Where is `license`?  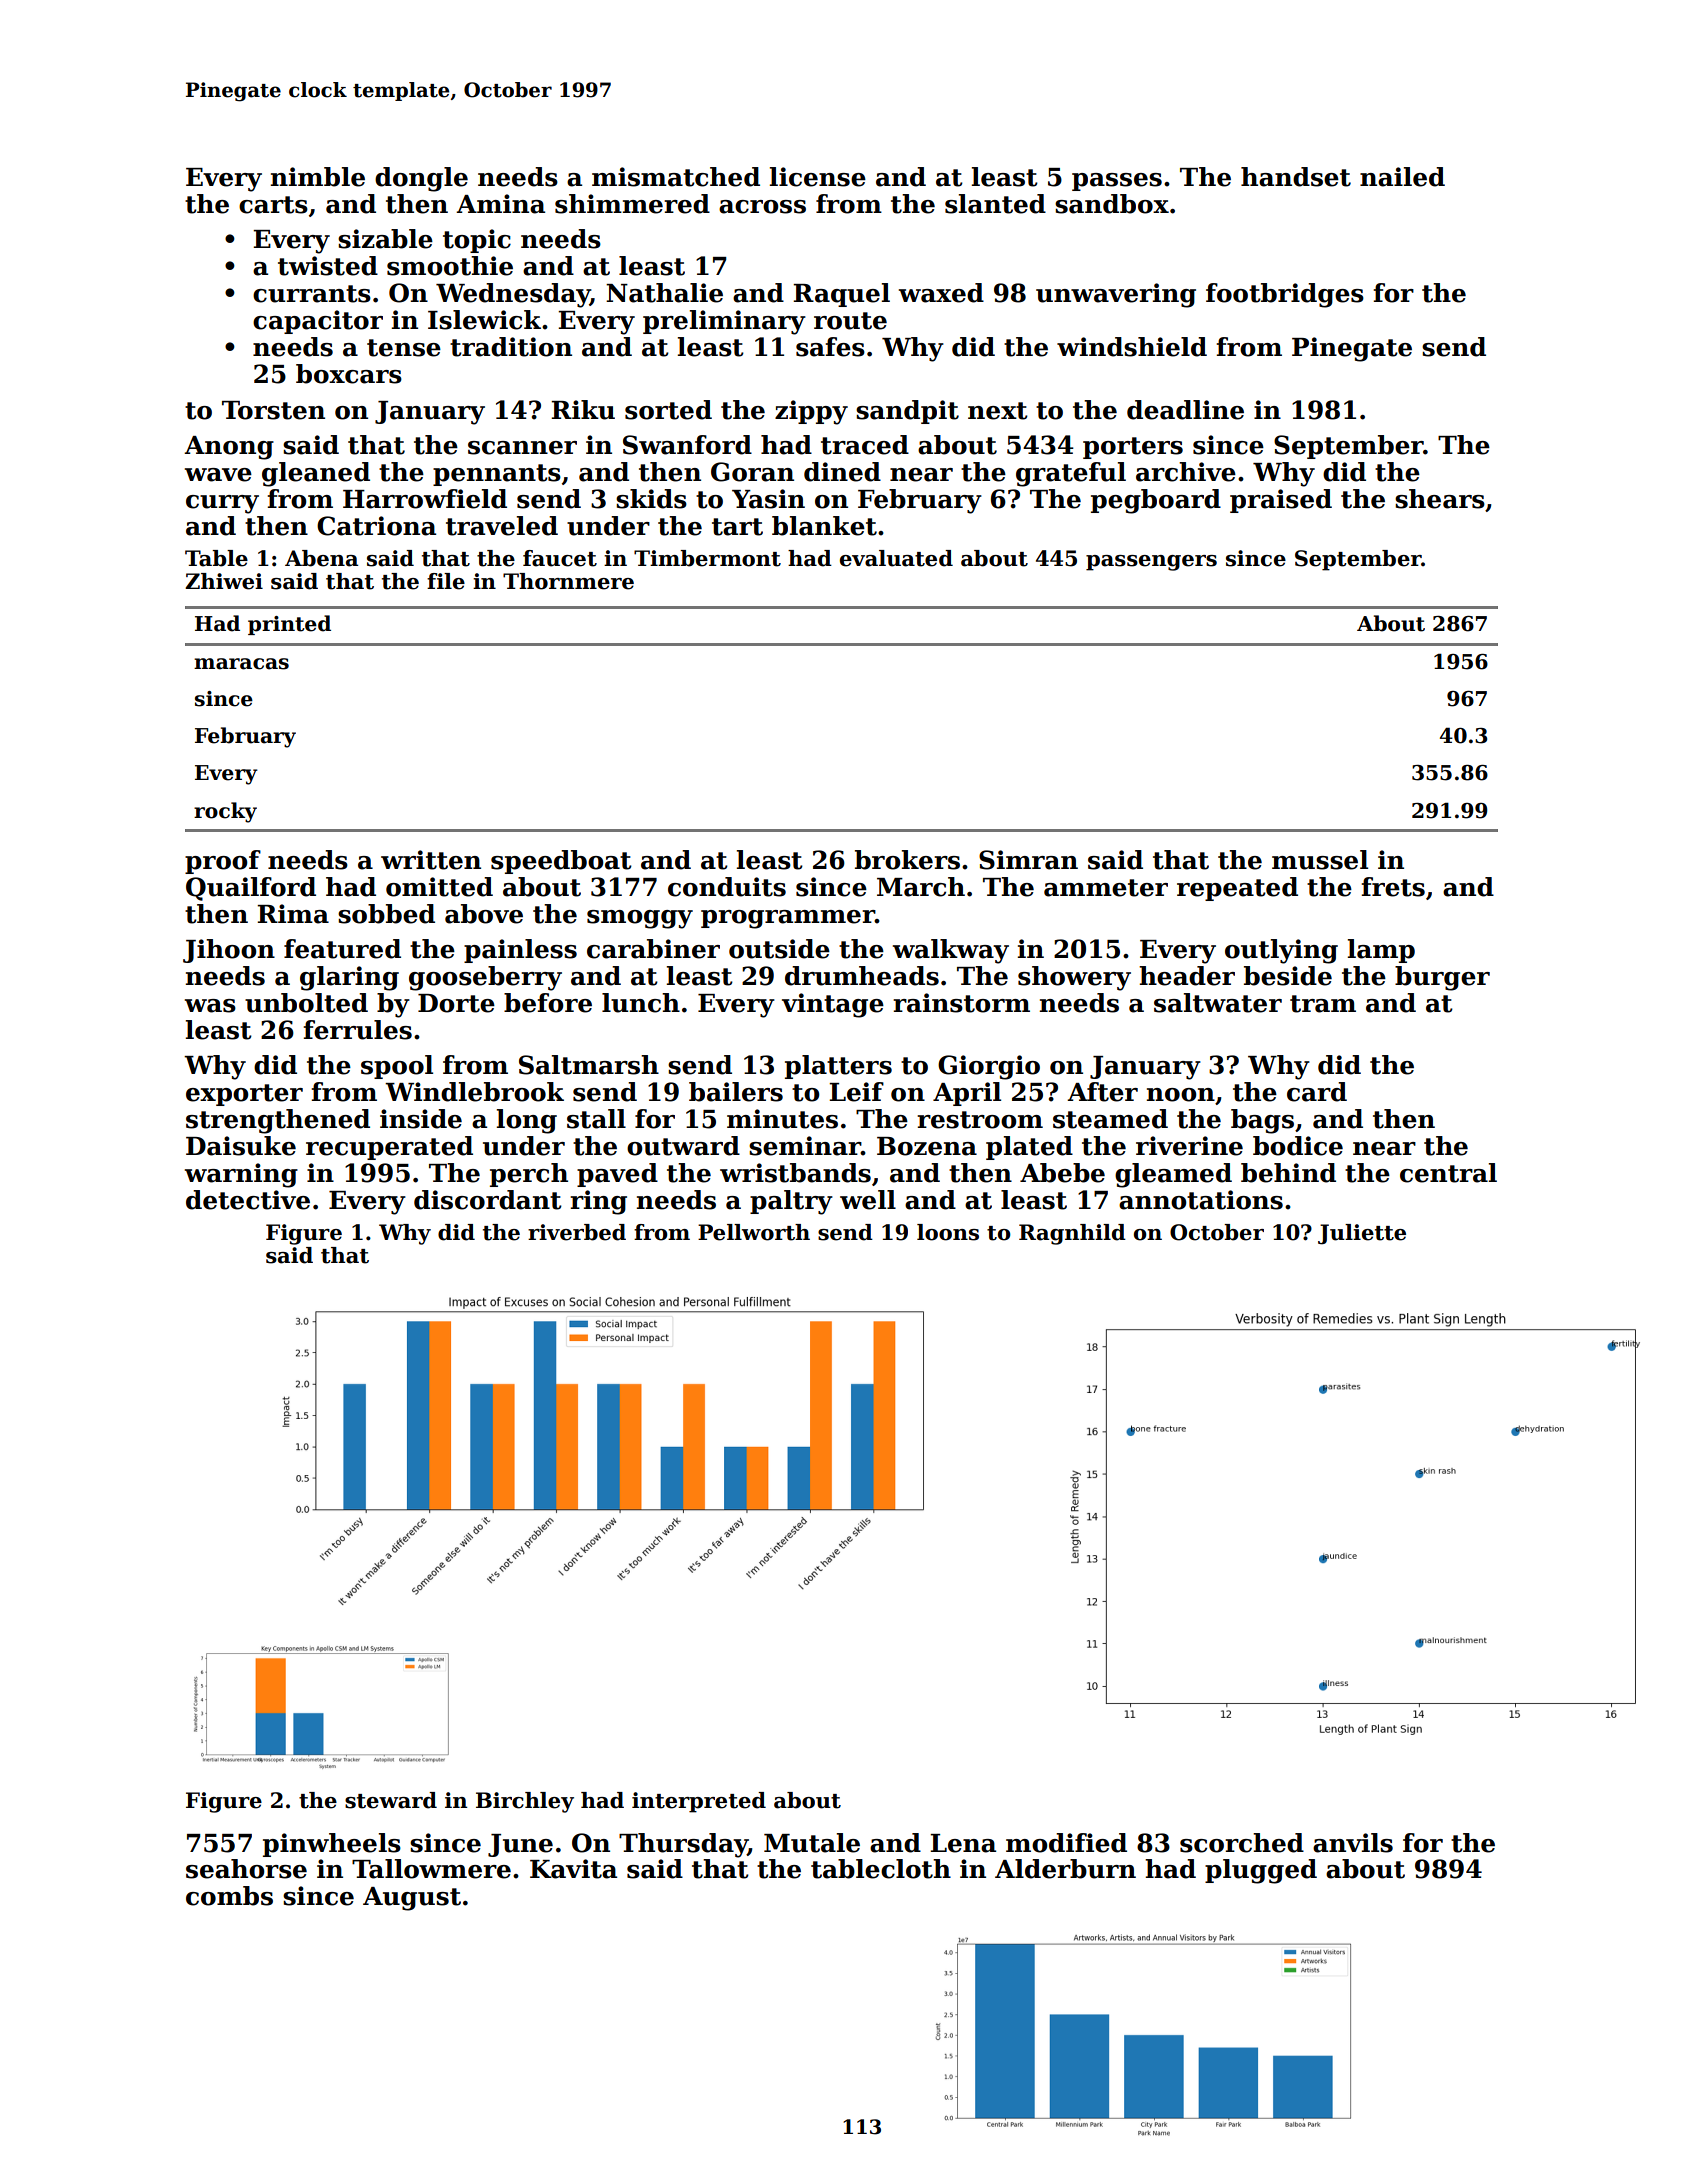 license is located at coordinates (818, 177).
